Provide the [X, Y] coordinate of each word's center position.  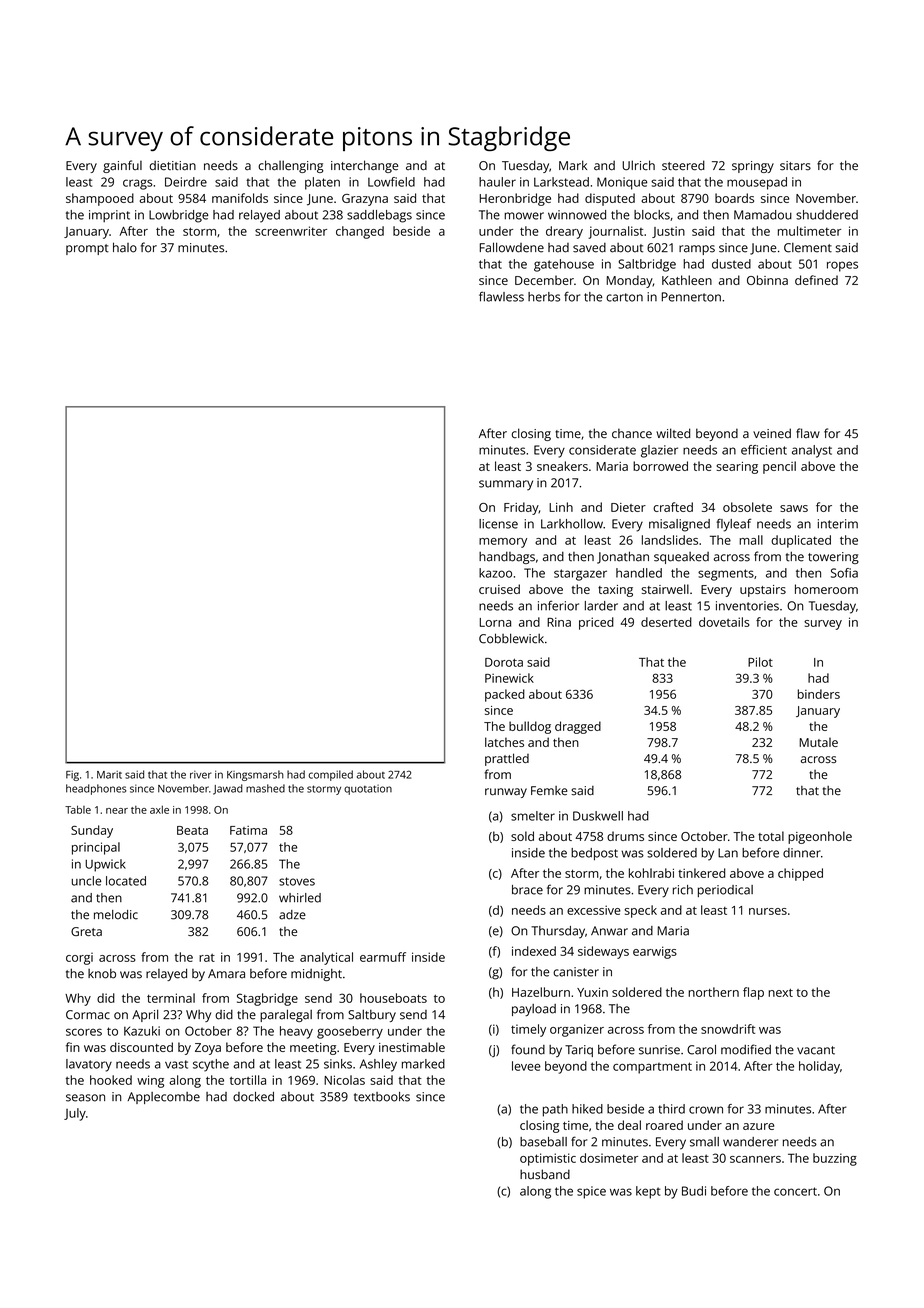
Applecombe [164, 1098]
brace [527, 890]
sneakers [562, 466]
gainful [122, 166]
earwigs [655, 952]
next [780, 993]
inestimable [412, 1047]
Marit [109, 775]
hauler [497, 182]
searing [737, 468]
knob [102, 973]
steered [683, 165]
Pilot [760, 662]
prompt [87, 249]
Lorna [495, 622]
